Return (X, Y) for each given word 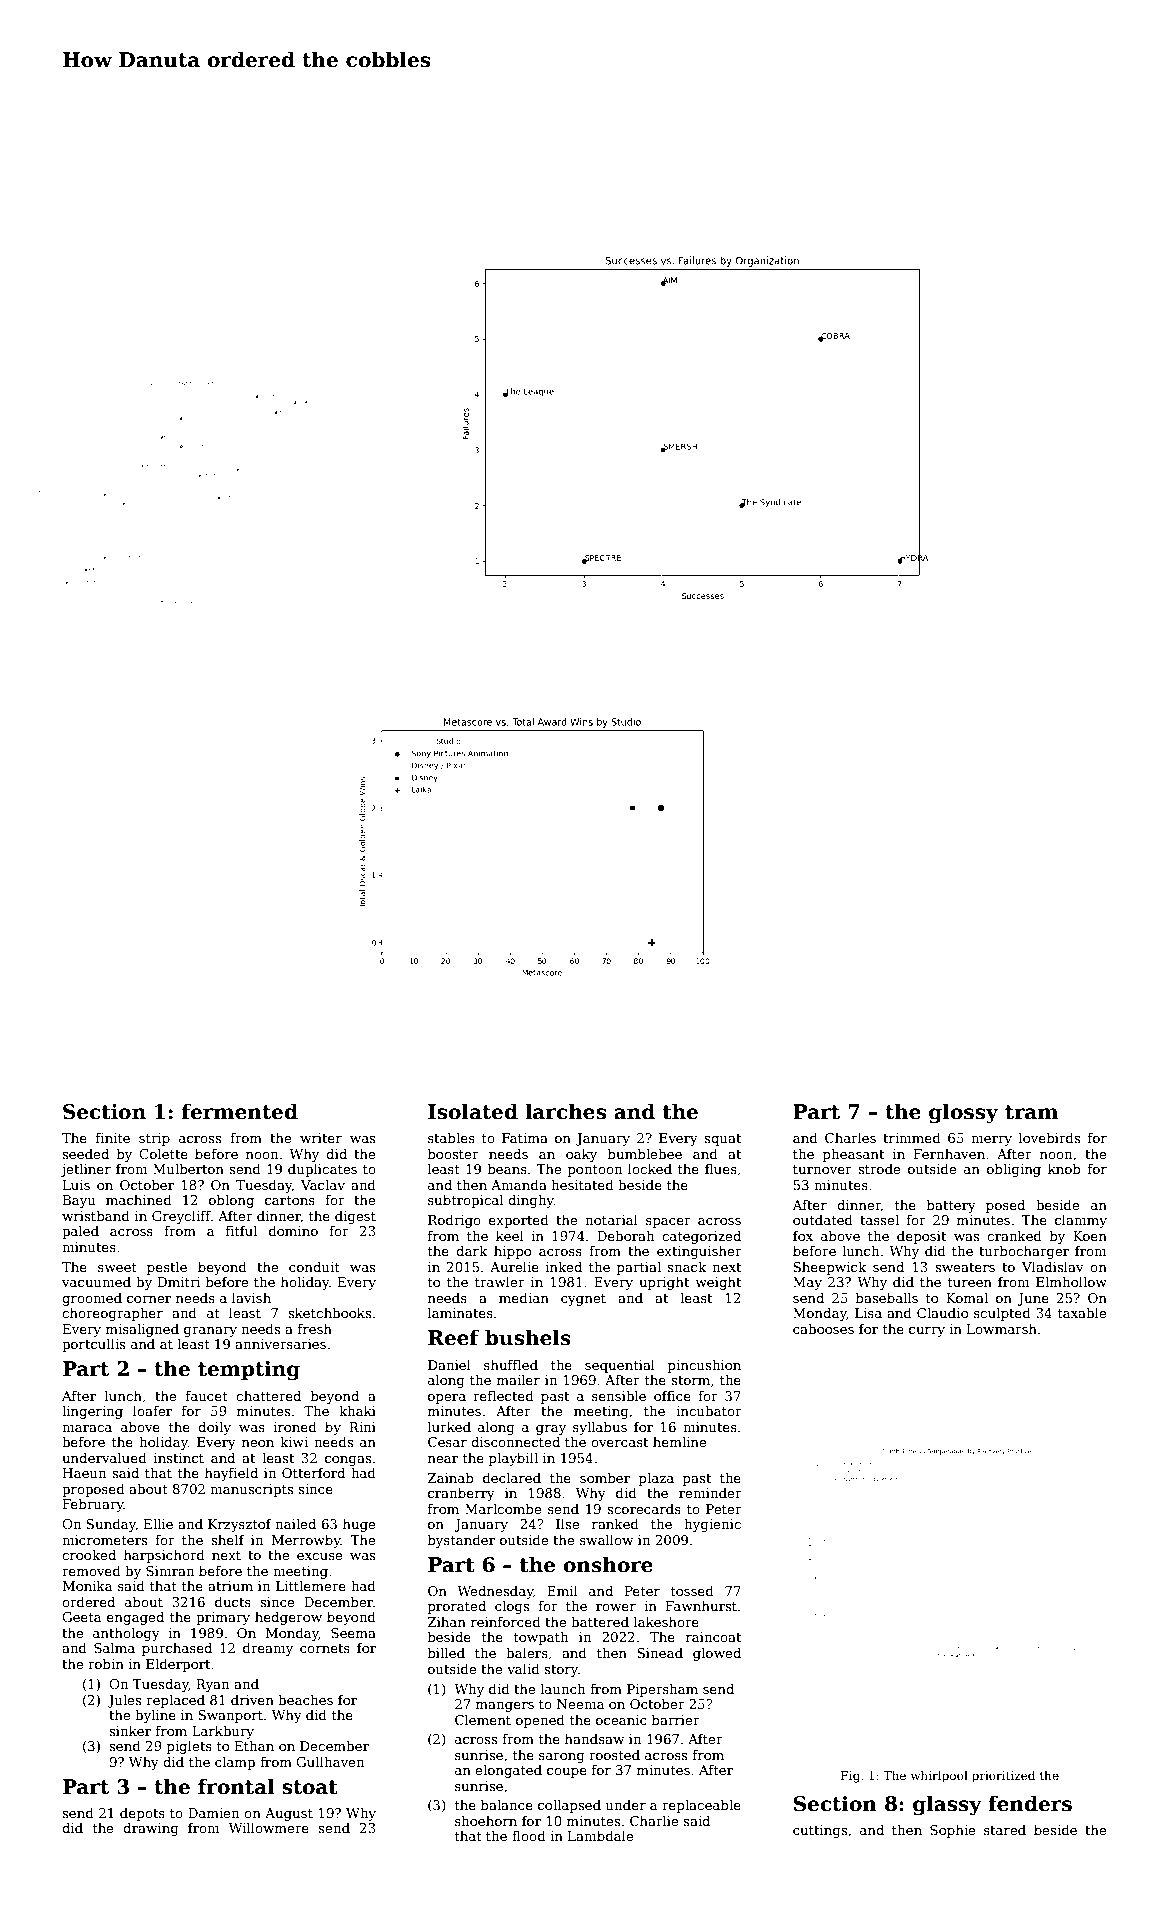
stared (1005, 1829)
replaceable (701, 1806)
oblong (231, 1201)
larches (565, 1111)
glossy (963, 1113)
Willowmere (269, 1827)
